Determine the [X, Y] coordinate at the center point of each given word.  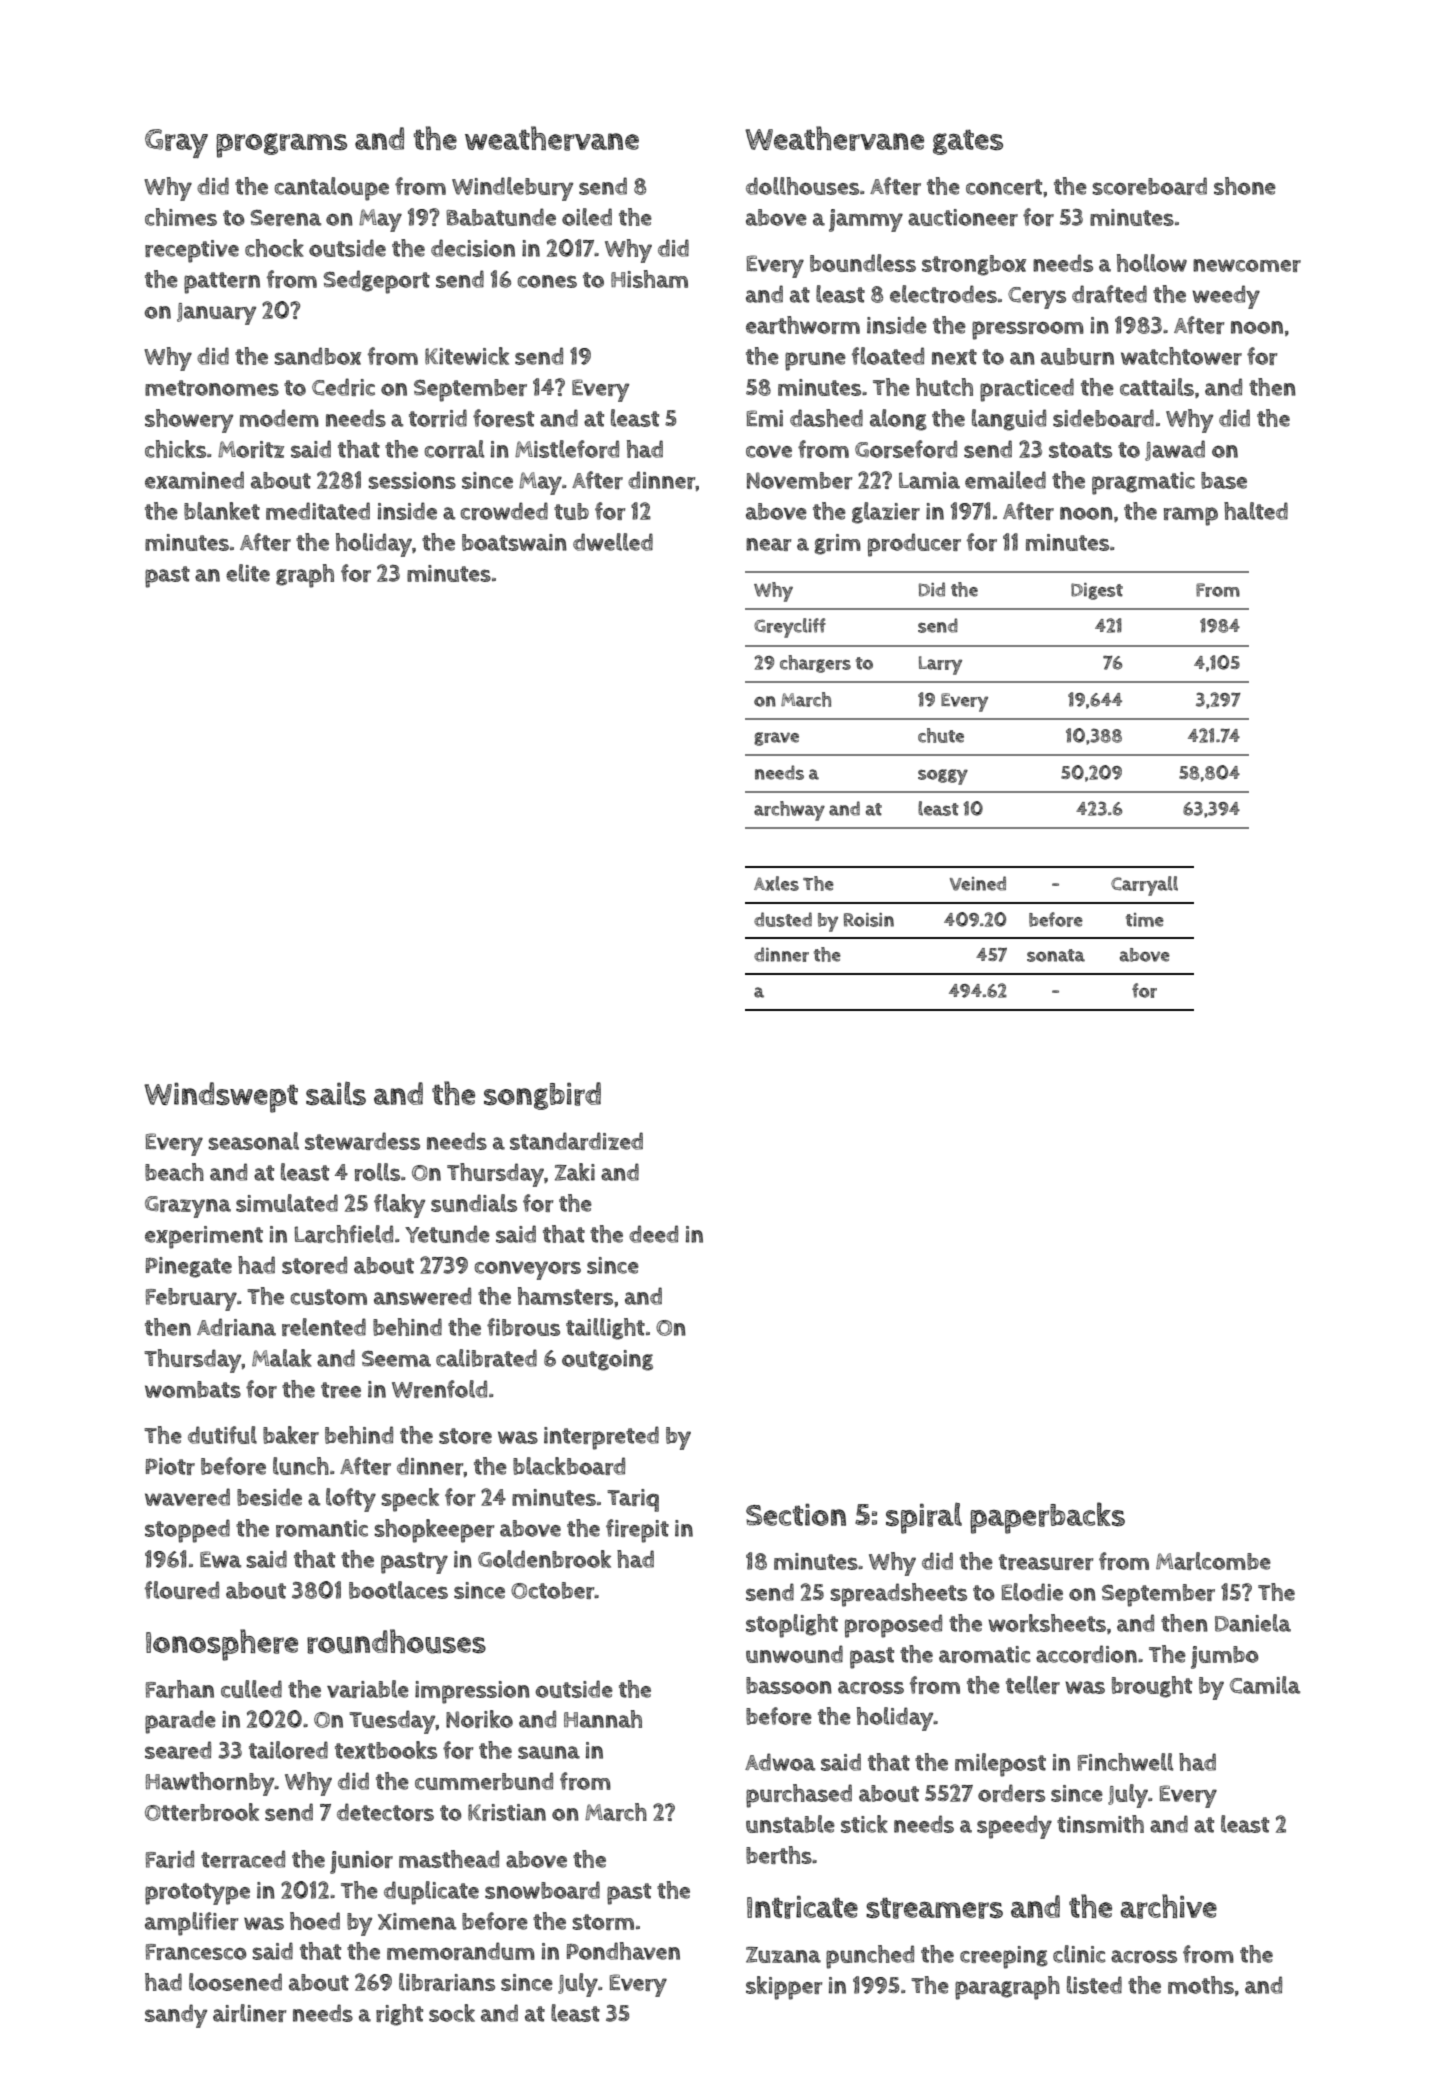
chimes [181, 217]
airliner [249, 2013]
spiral [924, 1518]
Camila [1265, 1685]
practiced [1027, 390]
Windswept [221, 1097]
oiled [587, 217]
